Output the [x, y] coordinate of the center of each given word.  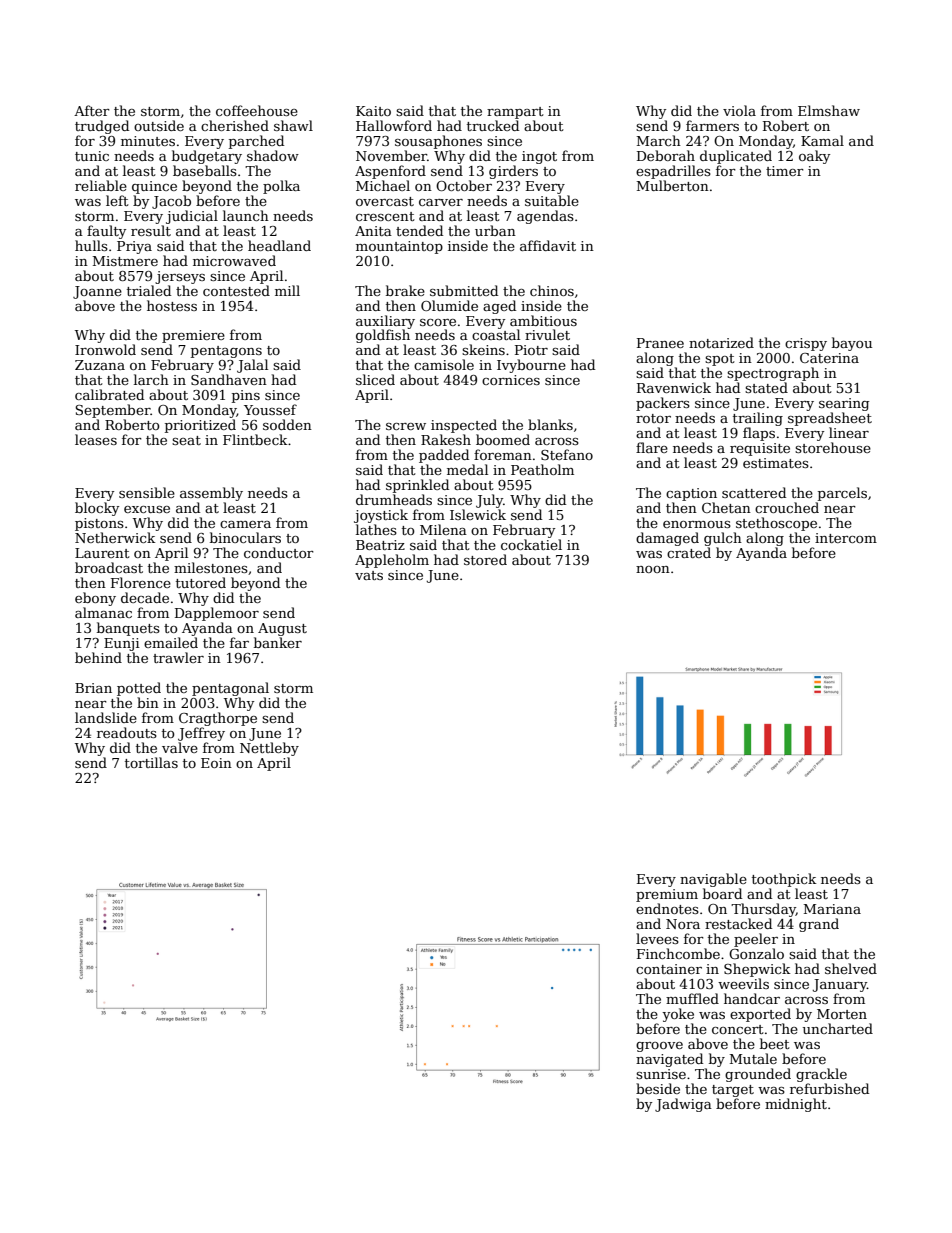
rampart [515, 113]
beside [658, 1088]
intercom [846, 538]
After [92, 110]
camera [245, 524]
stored [485, 559]
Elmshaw [829, 110]
